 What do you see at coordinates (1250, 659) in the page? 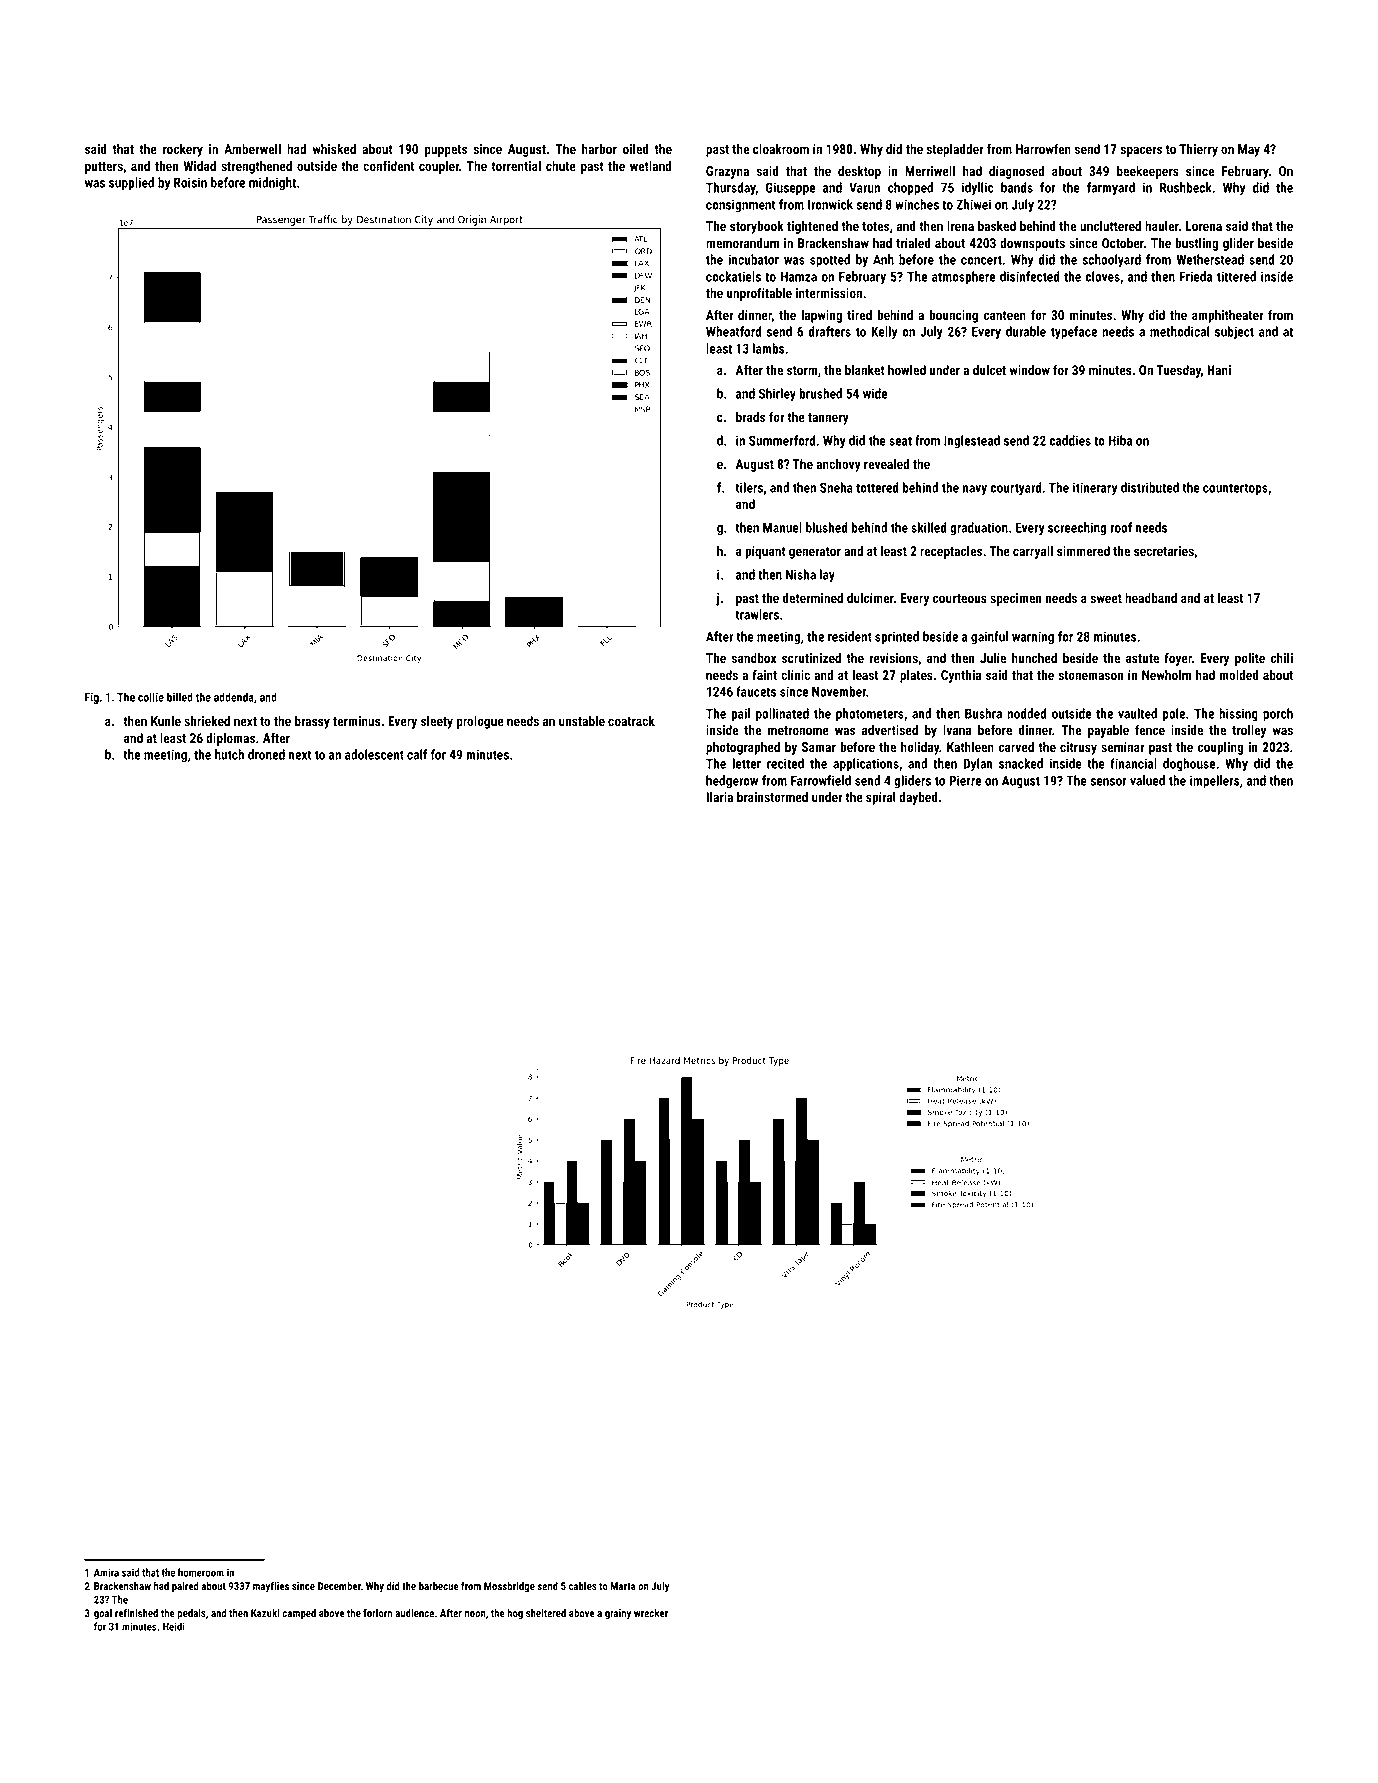
I see `polite` at bounding box center [1250, 659].
